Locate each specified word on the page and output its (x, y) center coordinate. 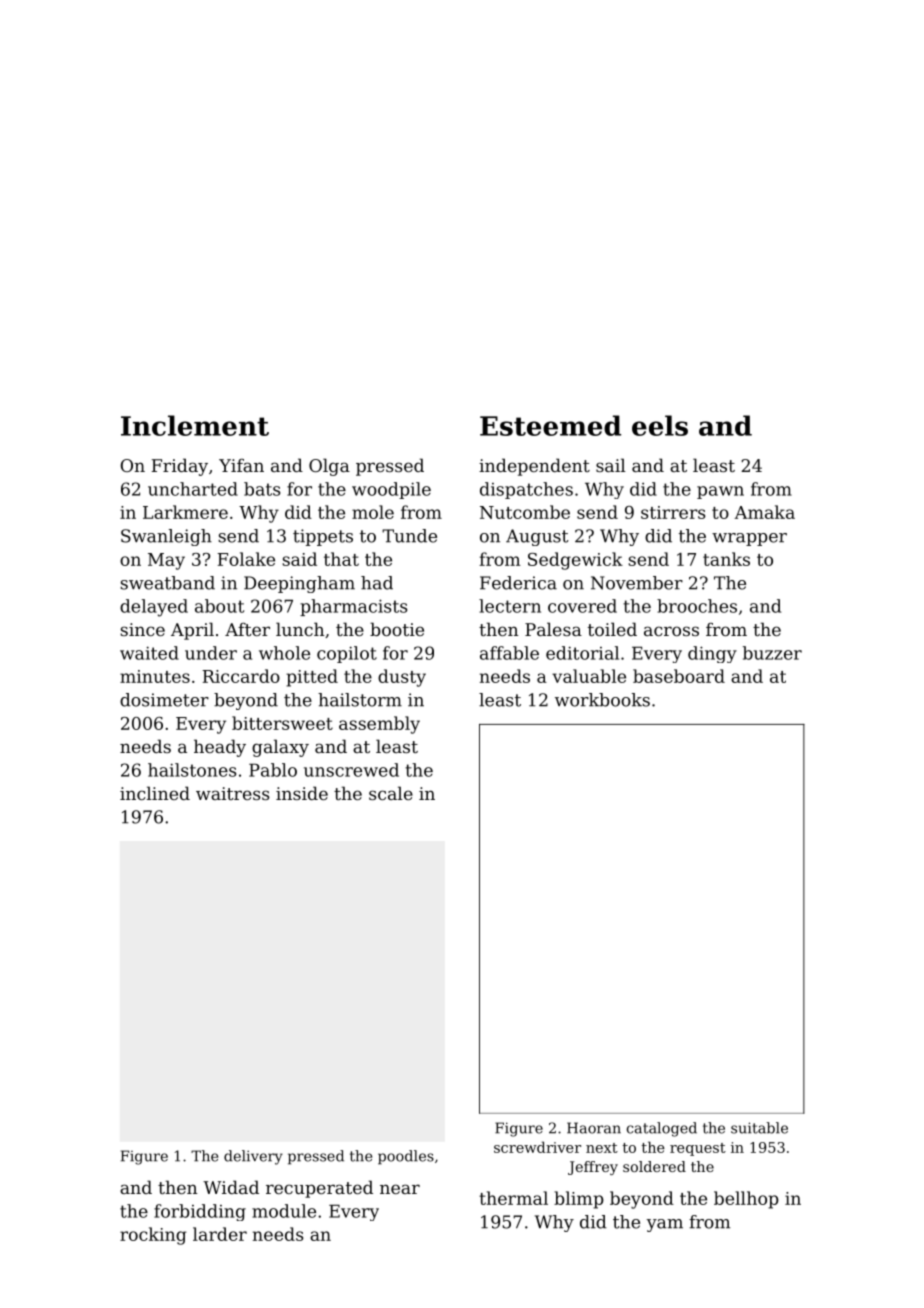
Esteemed (550, 425)
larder (220, 1234)
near (400, 1189)
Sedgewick (575, 561)
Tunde (409, 536)
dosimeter (164, 700)
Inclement (195, 425)
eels (660, 425)
